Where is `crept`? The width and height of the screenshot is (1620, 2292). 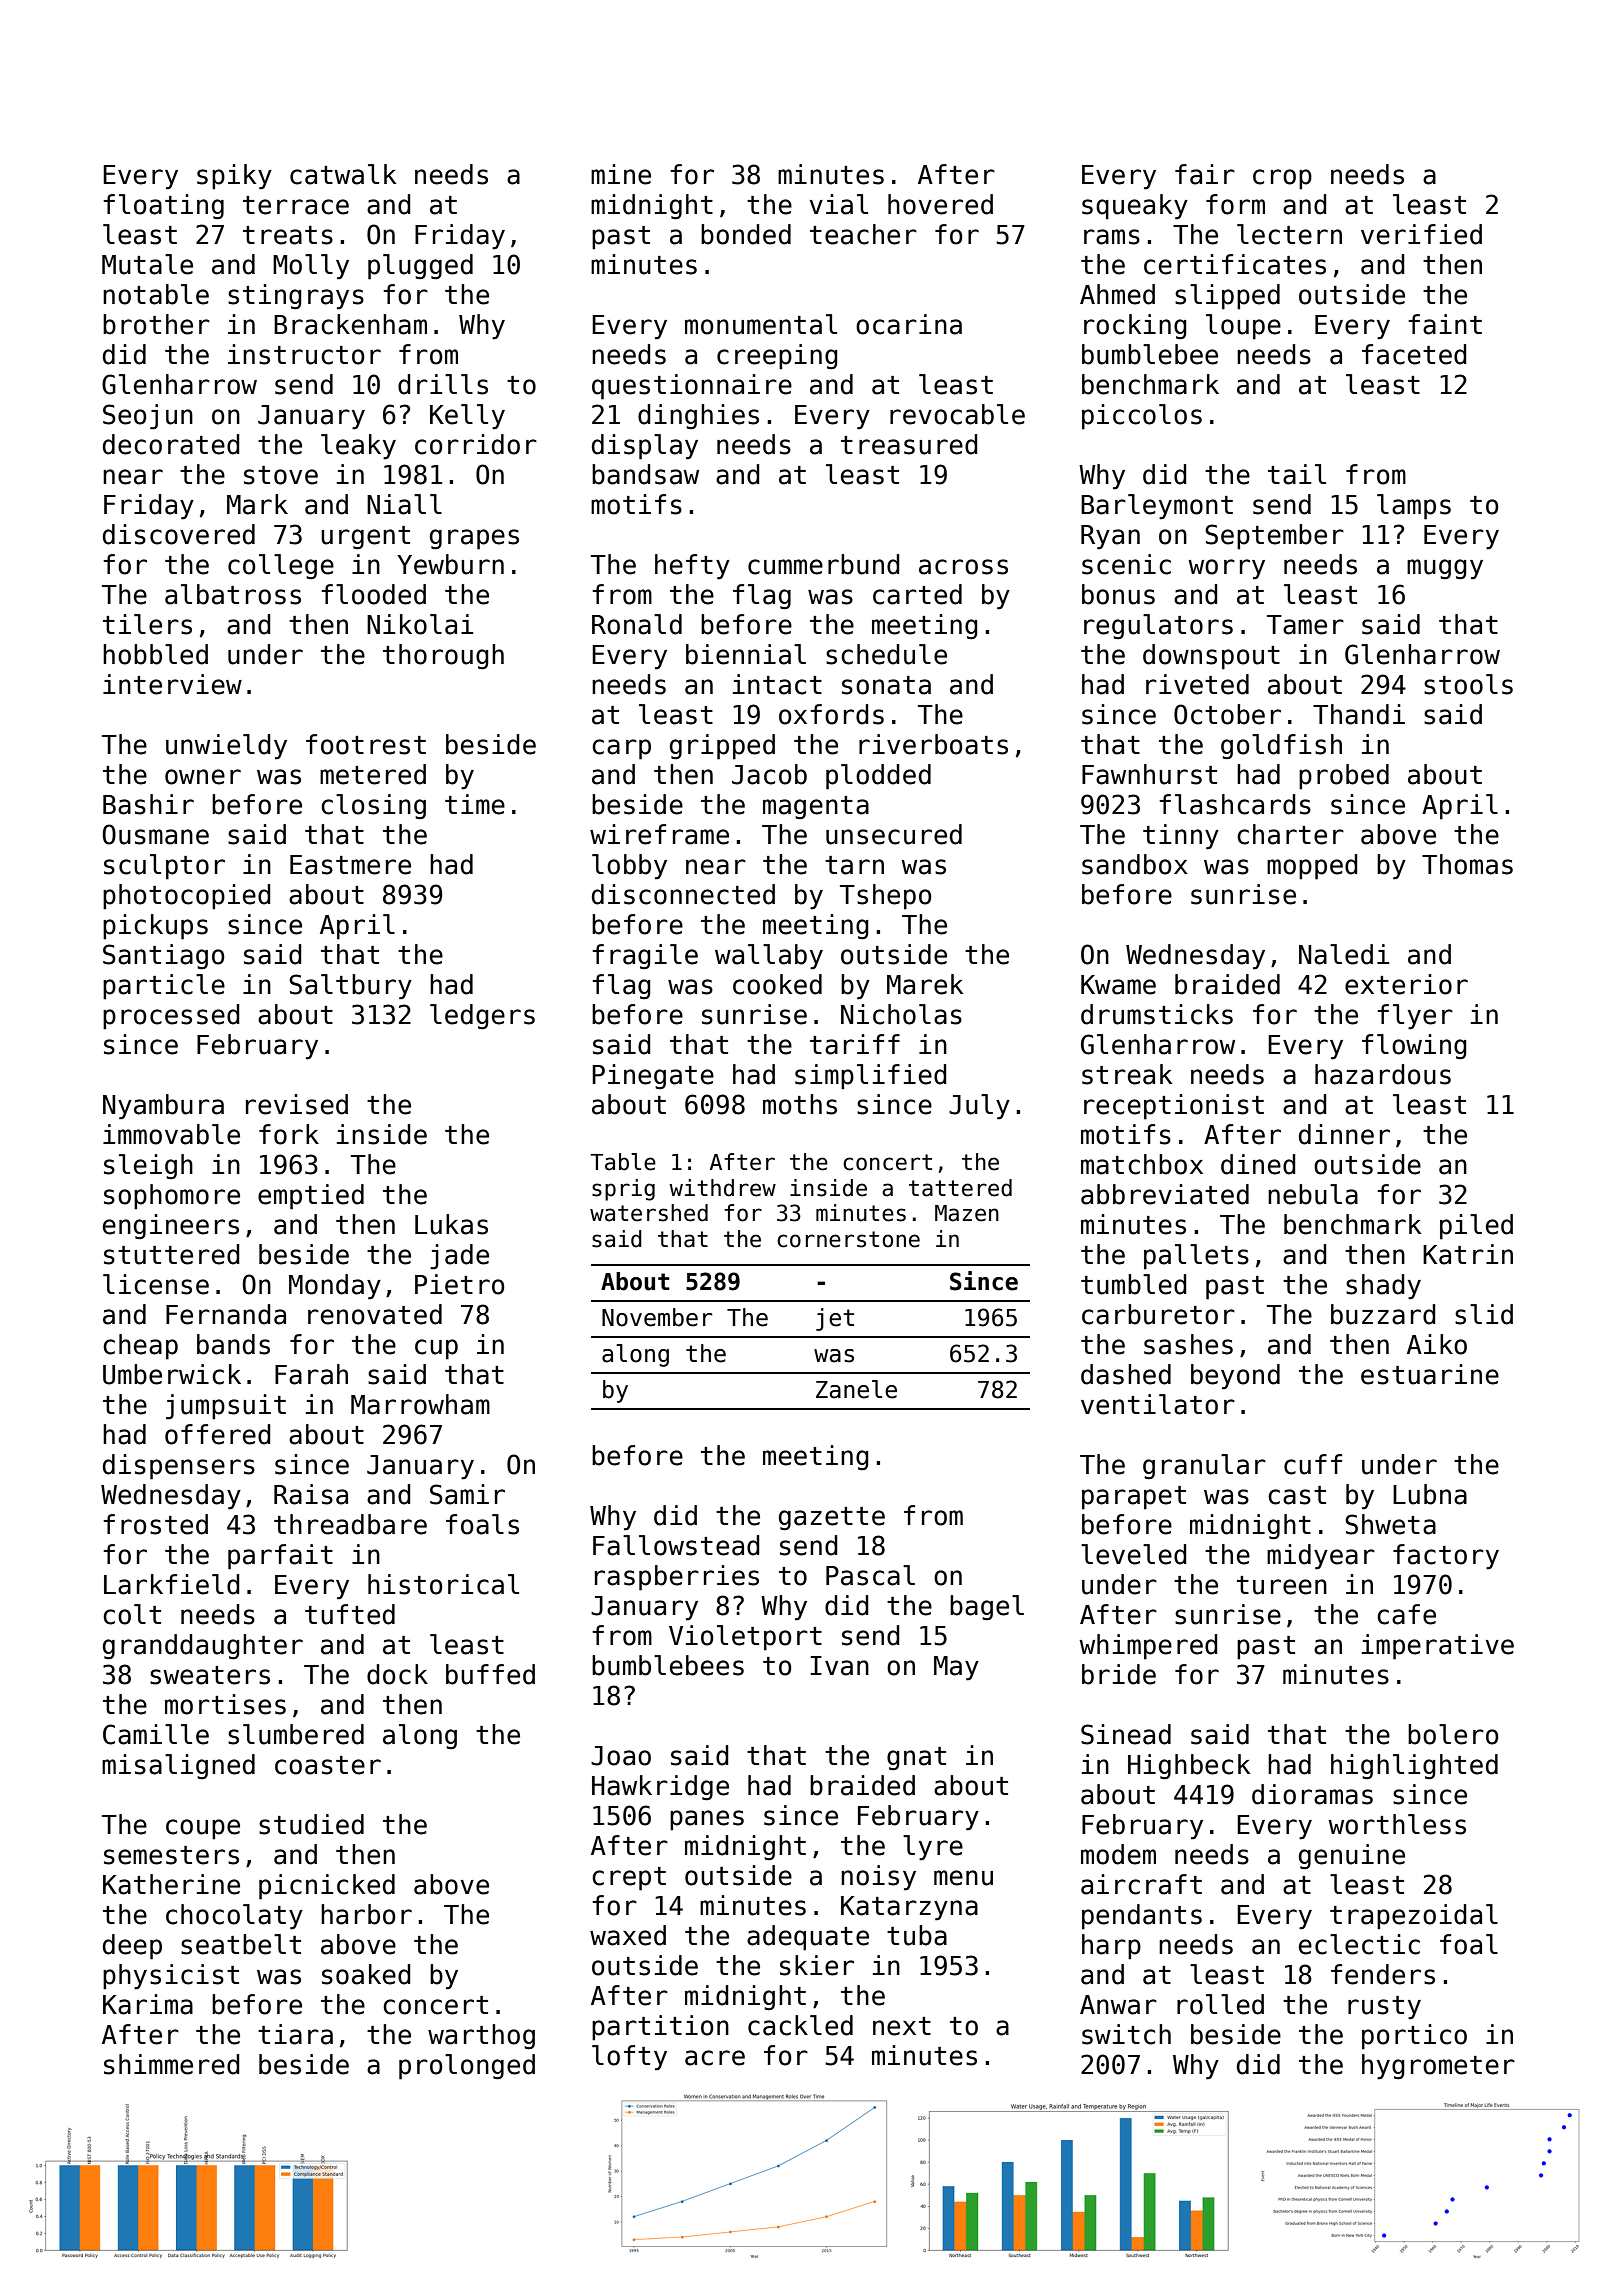 crept is located at coordinates (629, 1879).
